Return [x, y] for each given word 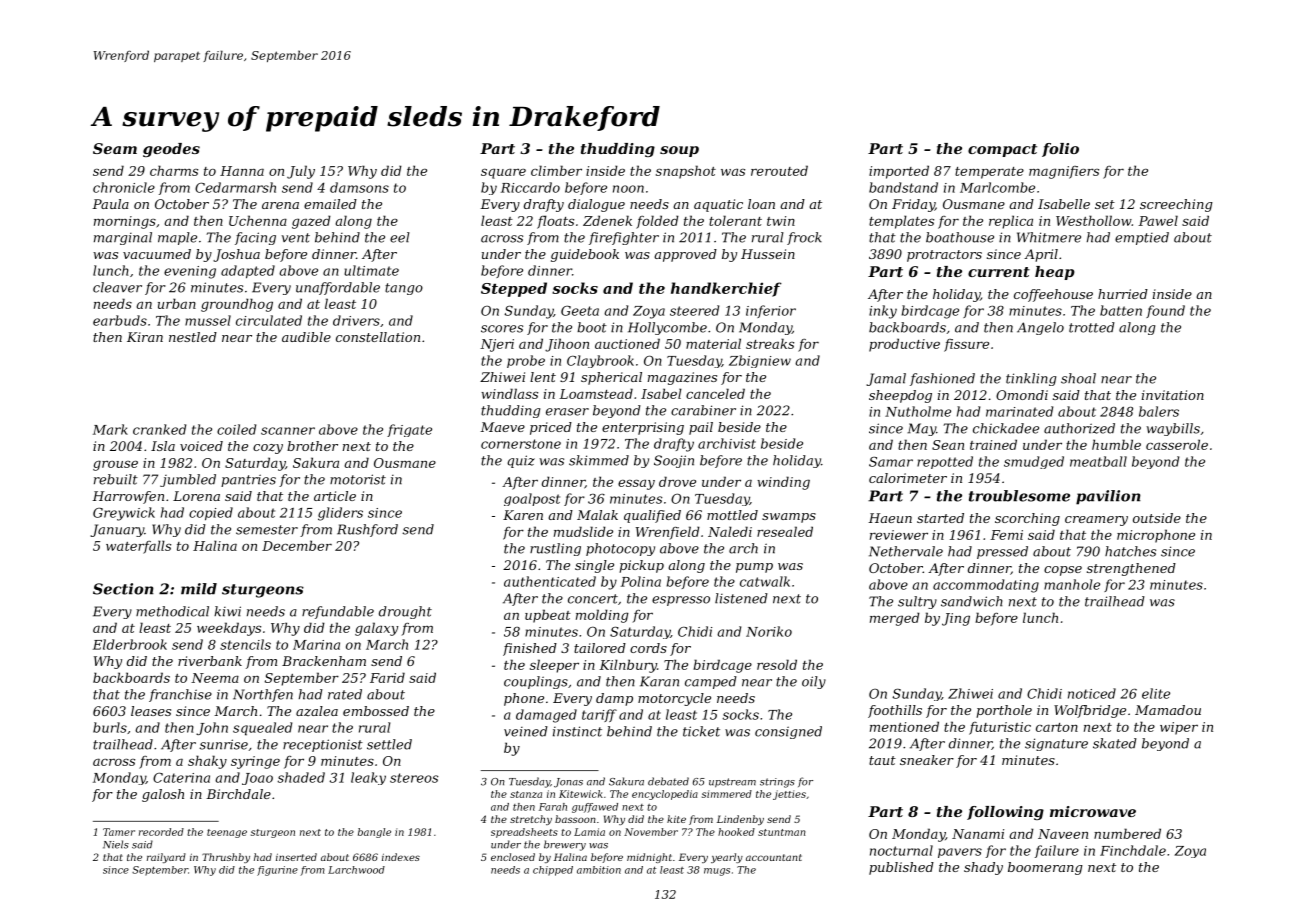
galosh [163, 795]
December [297, 545]
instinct [577, 731]
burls [110, 727]
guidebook [585, 255]
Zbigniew [760, 361]
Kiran [145, 337]
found [1165, 311]
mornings [125, 222]
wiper [1179, 728]
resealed [785, 531]
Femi [1006, 535]
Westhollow [1094, 220]
